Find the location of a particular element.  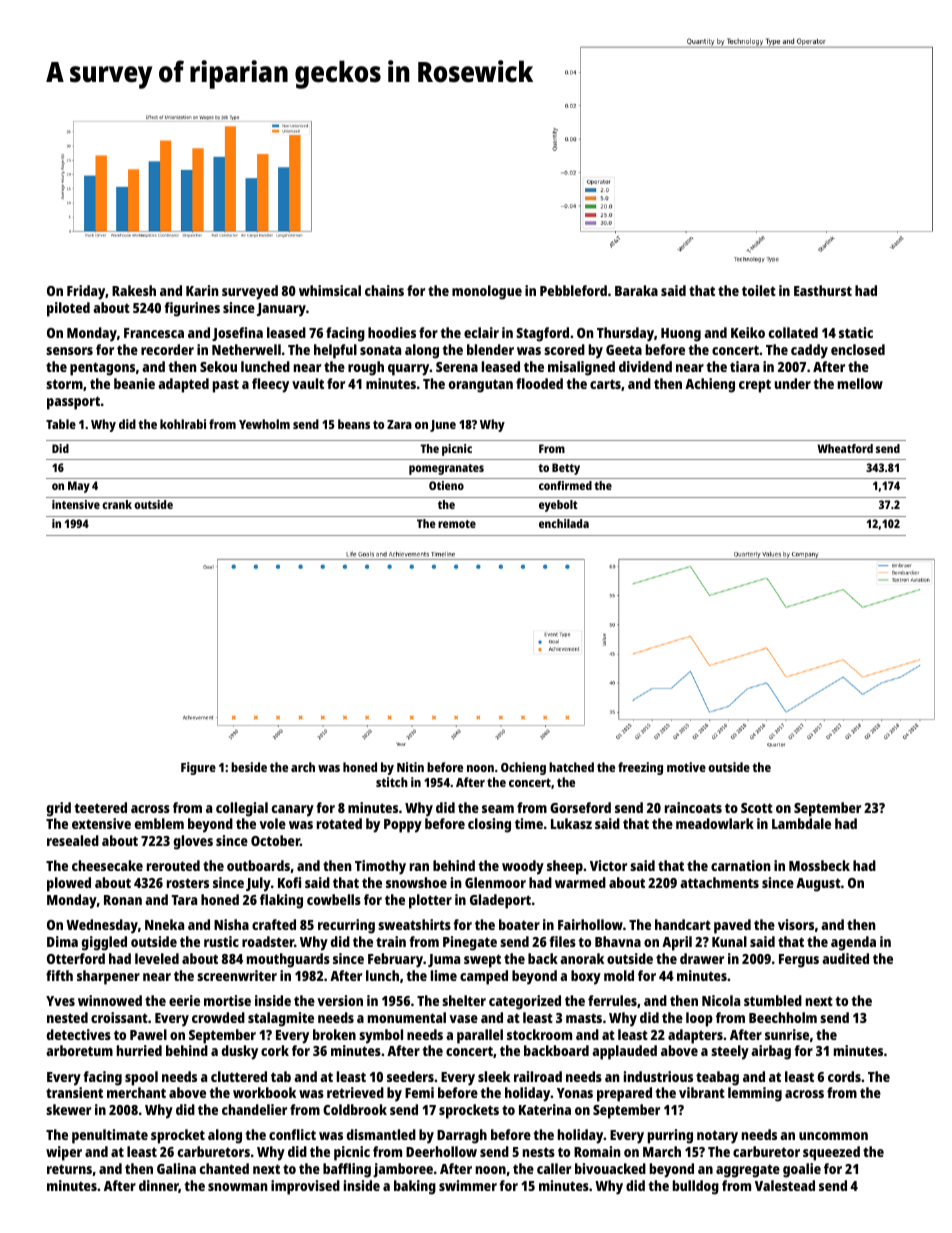

motive is located at coordinates (686, 767).
